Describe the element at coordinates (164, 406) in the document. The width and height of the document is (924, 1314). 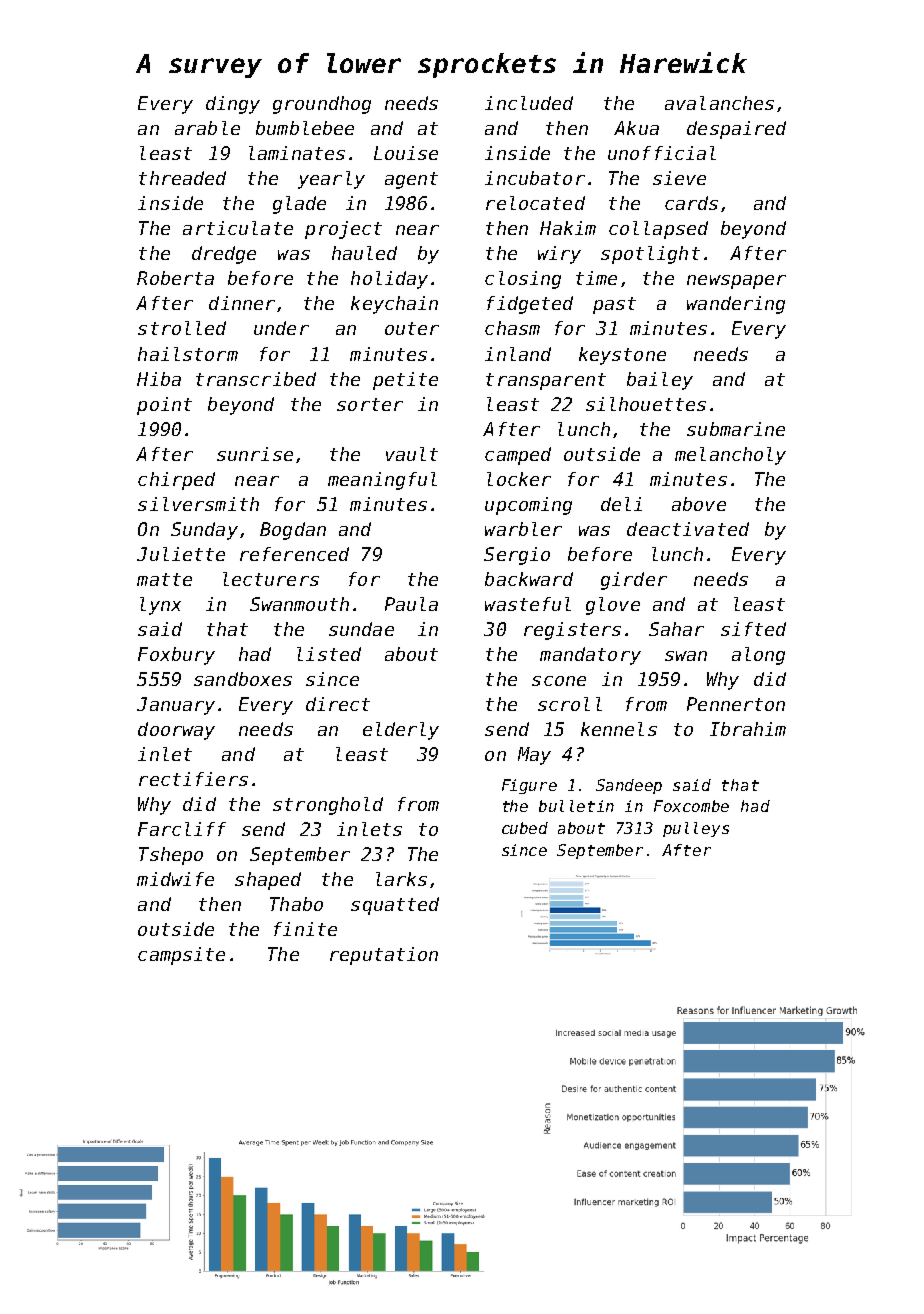
I see `point` at that location.
